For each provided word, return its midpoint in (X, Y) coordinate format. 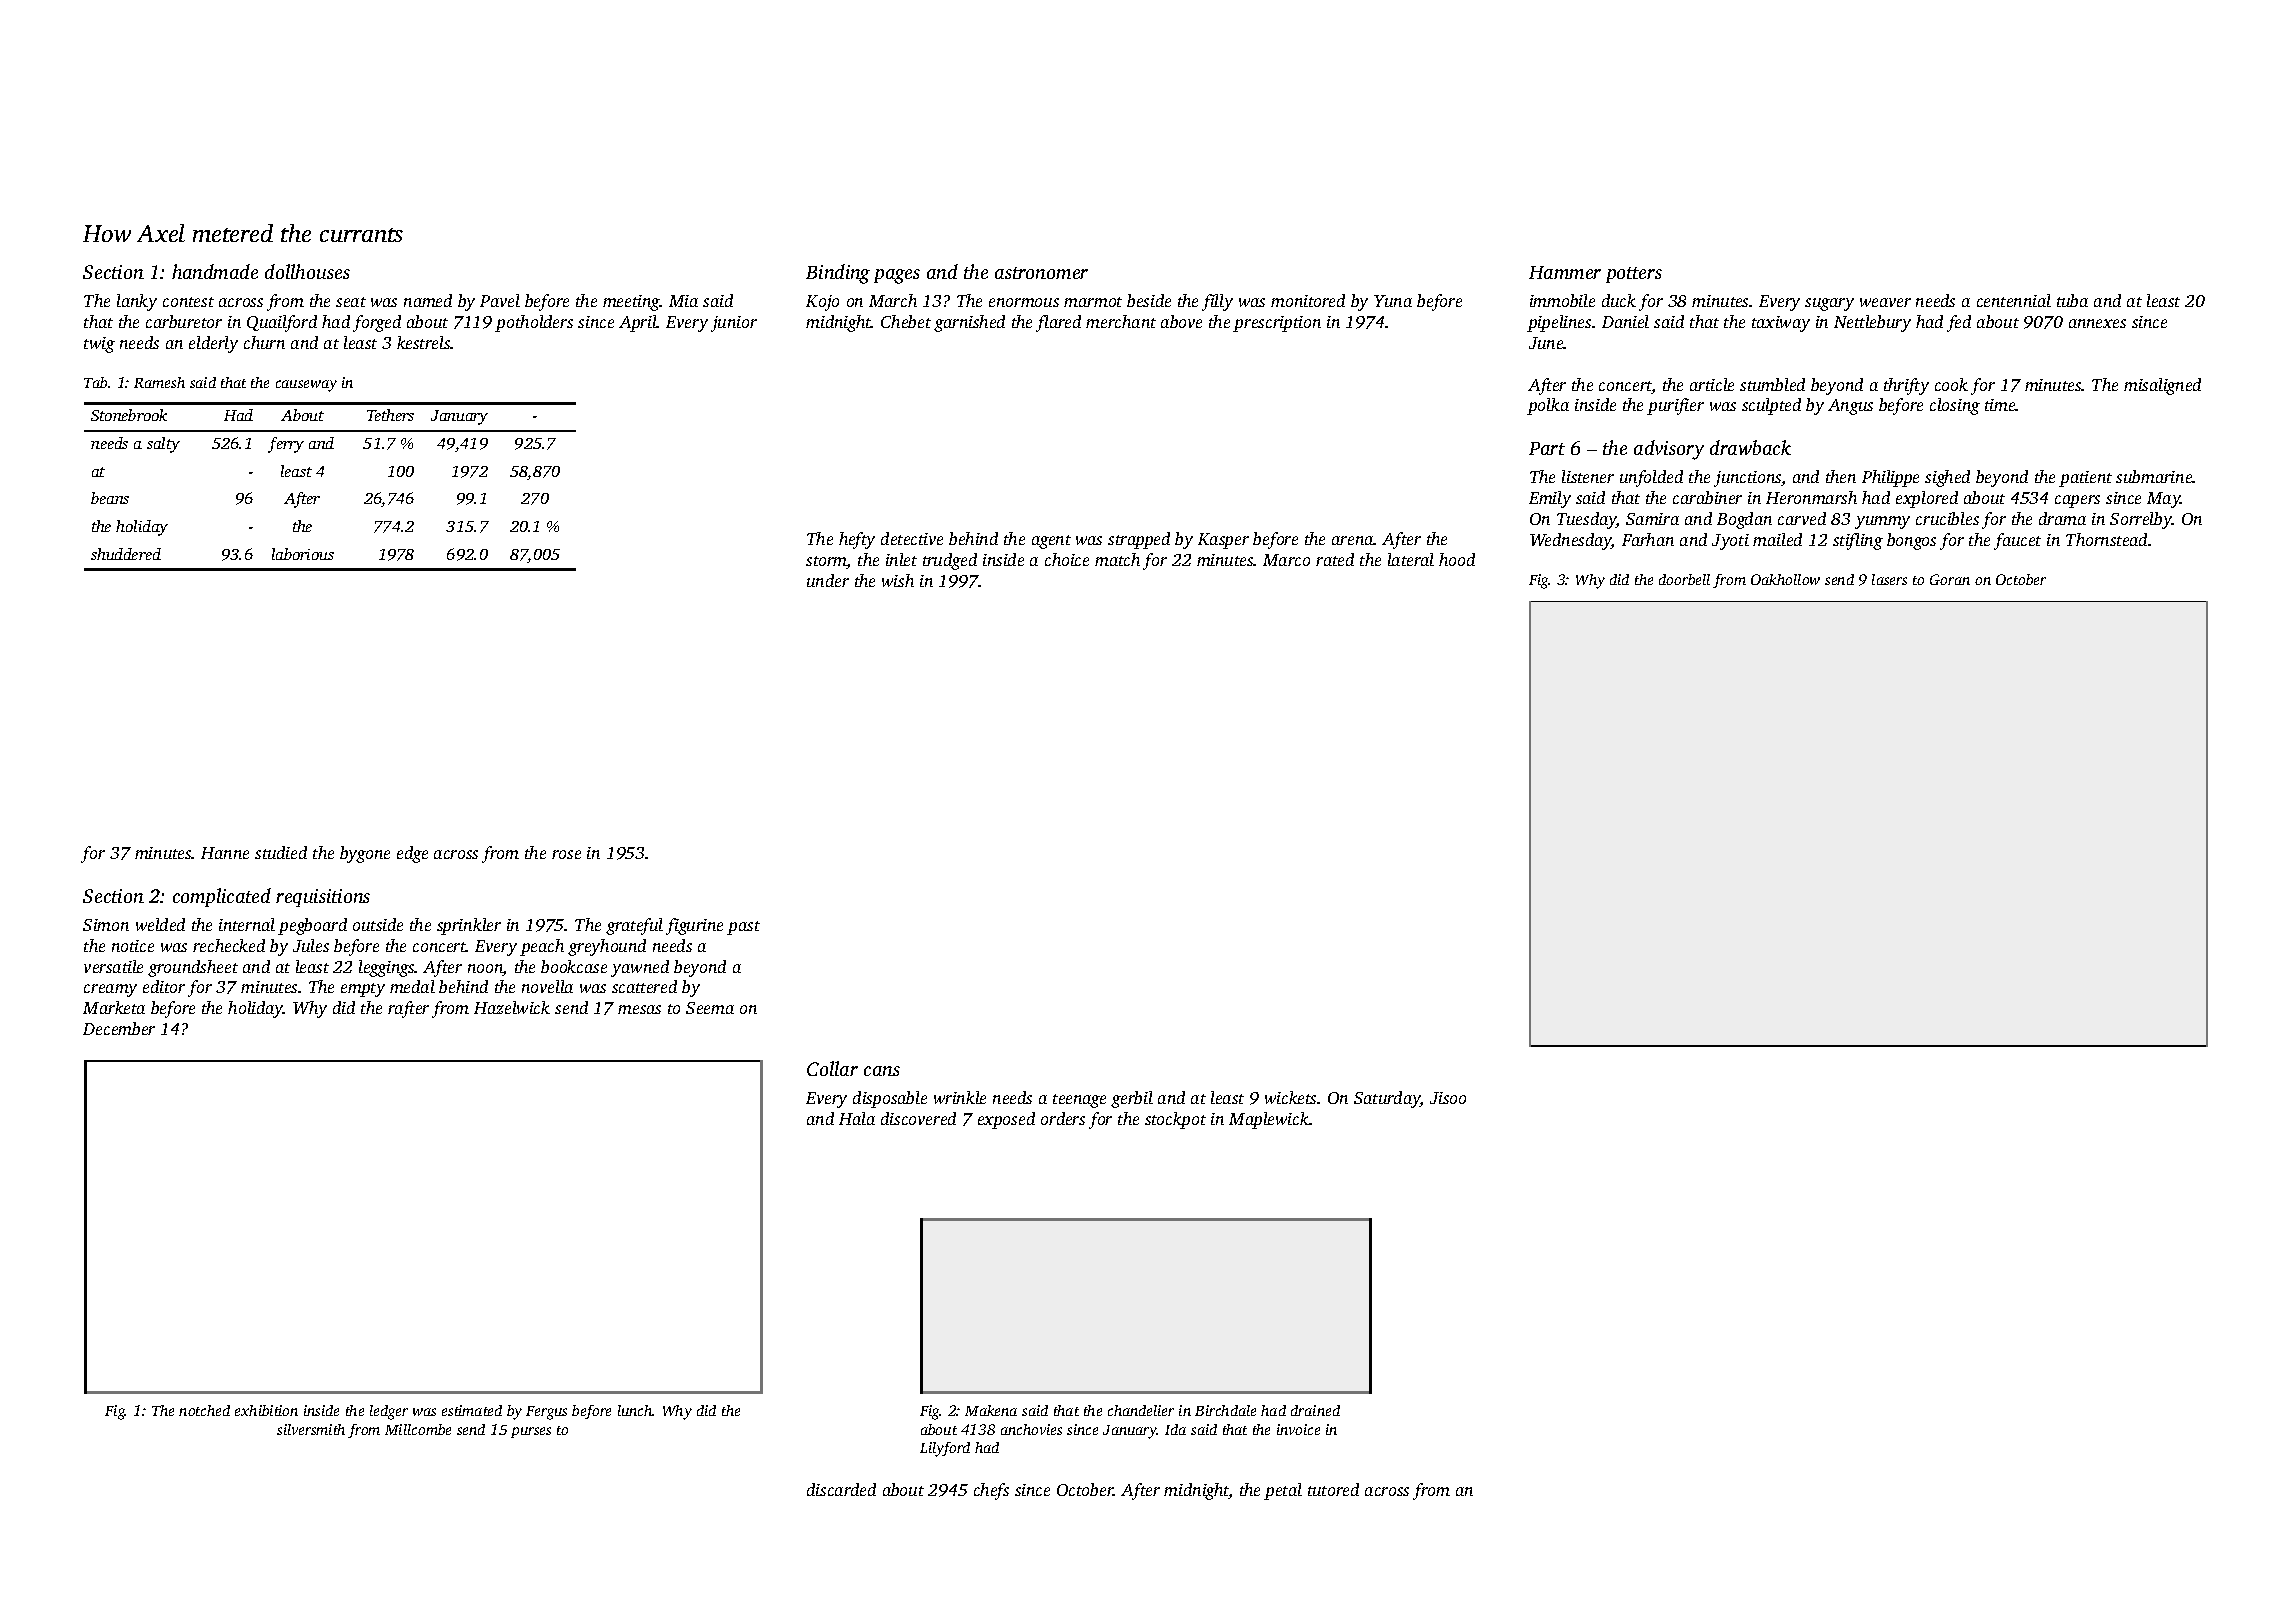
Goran (1950, 579)
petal (1283, 1491)
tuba (2072, 300)
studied (281, 852)
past (743, 928)
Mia (683, 301)
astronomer (1041, 273)
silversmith (311, 1429)
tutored (1333, 1489)
